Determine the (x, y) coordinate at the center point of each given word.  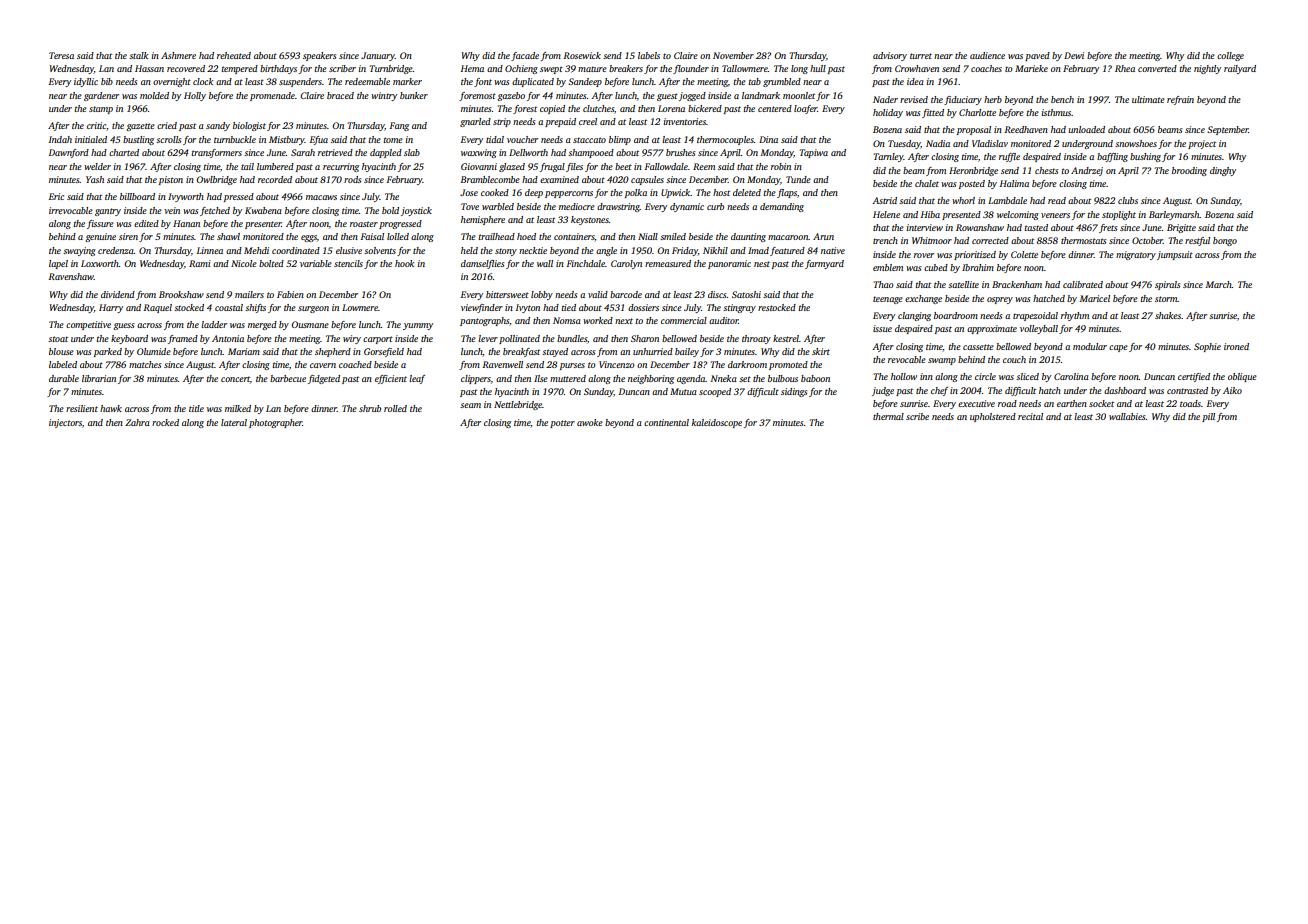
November (733, 55)
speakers (319, 56)
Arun (823, 236)
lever (488, 338)
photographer (275, 423)
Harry (111, 308)
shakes (1168, 315)
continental (666, 422)
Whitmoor (932, 240)
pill (1208, 417)
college (1230, 56)
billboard (137, 196)
